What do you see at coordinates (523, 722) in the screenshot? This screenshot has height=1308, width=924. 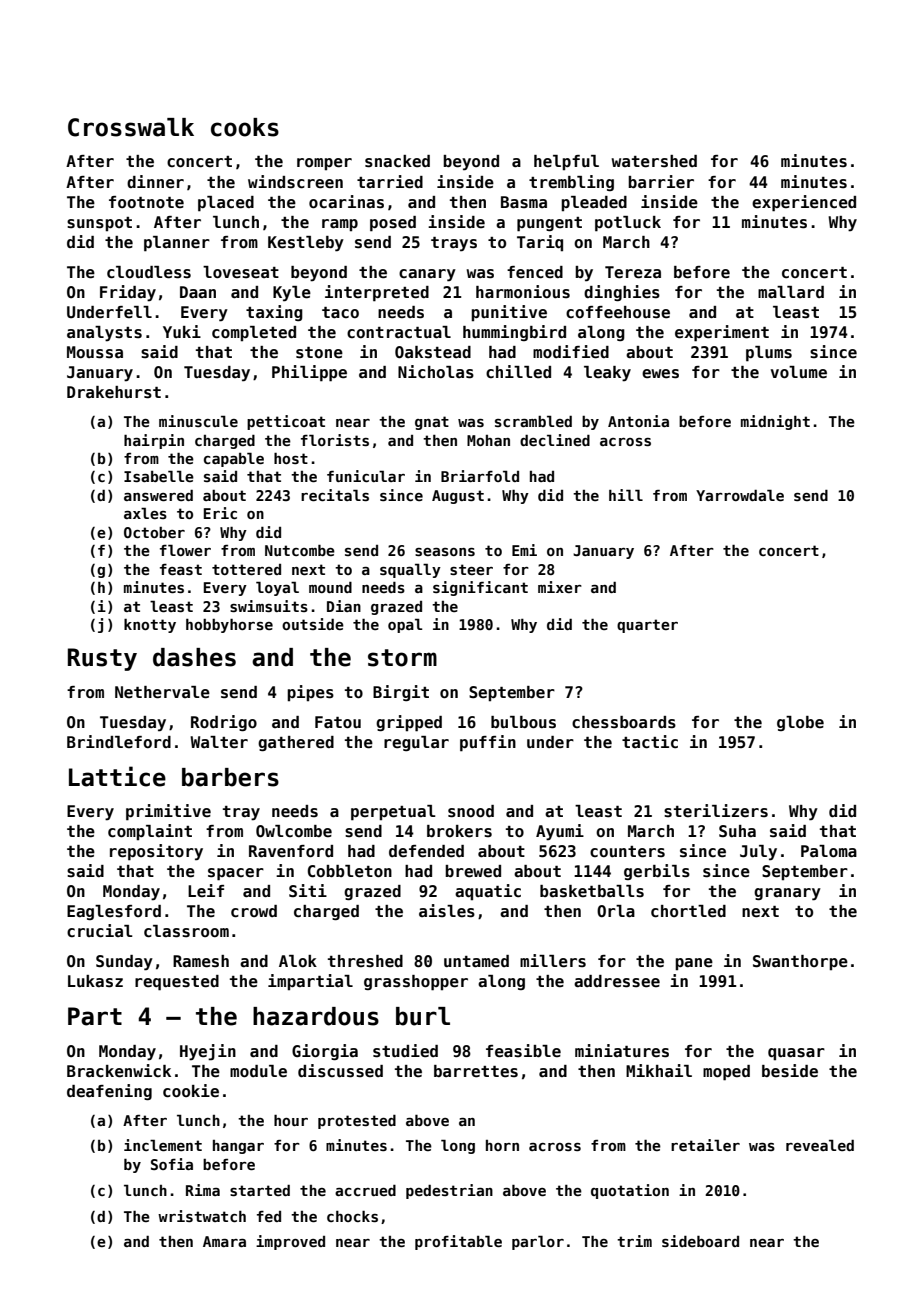 I see `bulbous` at bounding box center [523, 722].
